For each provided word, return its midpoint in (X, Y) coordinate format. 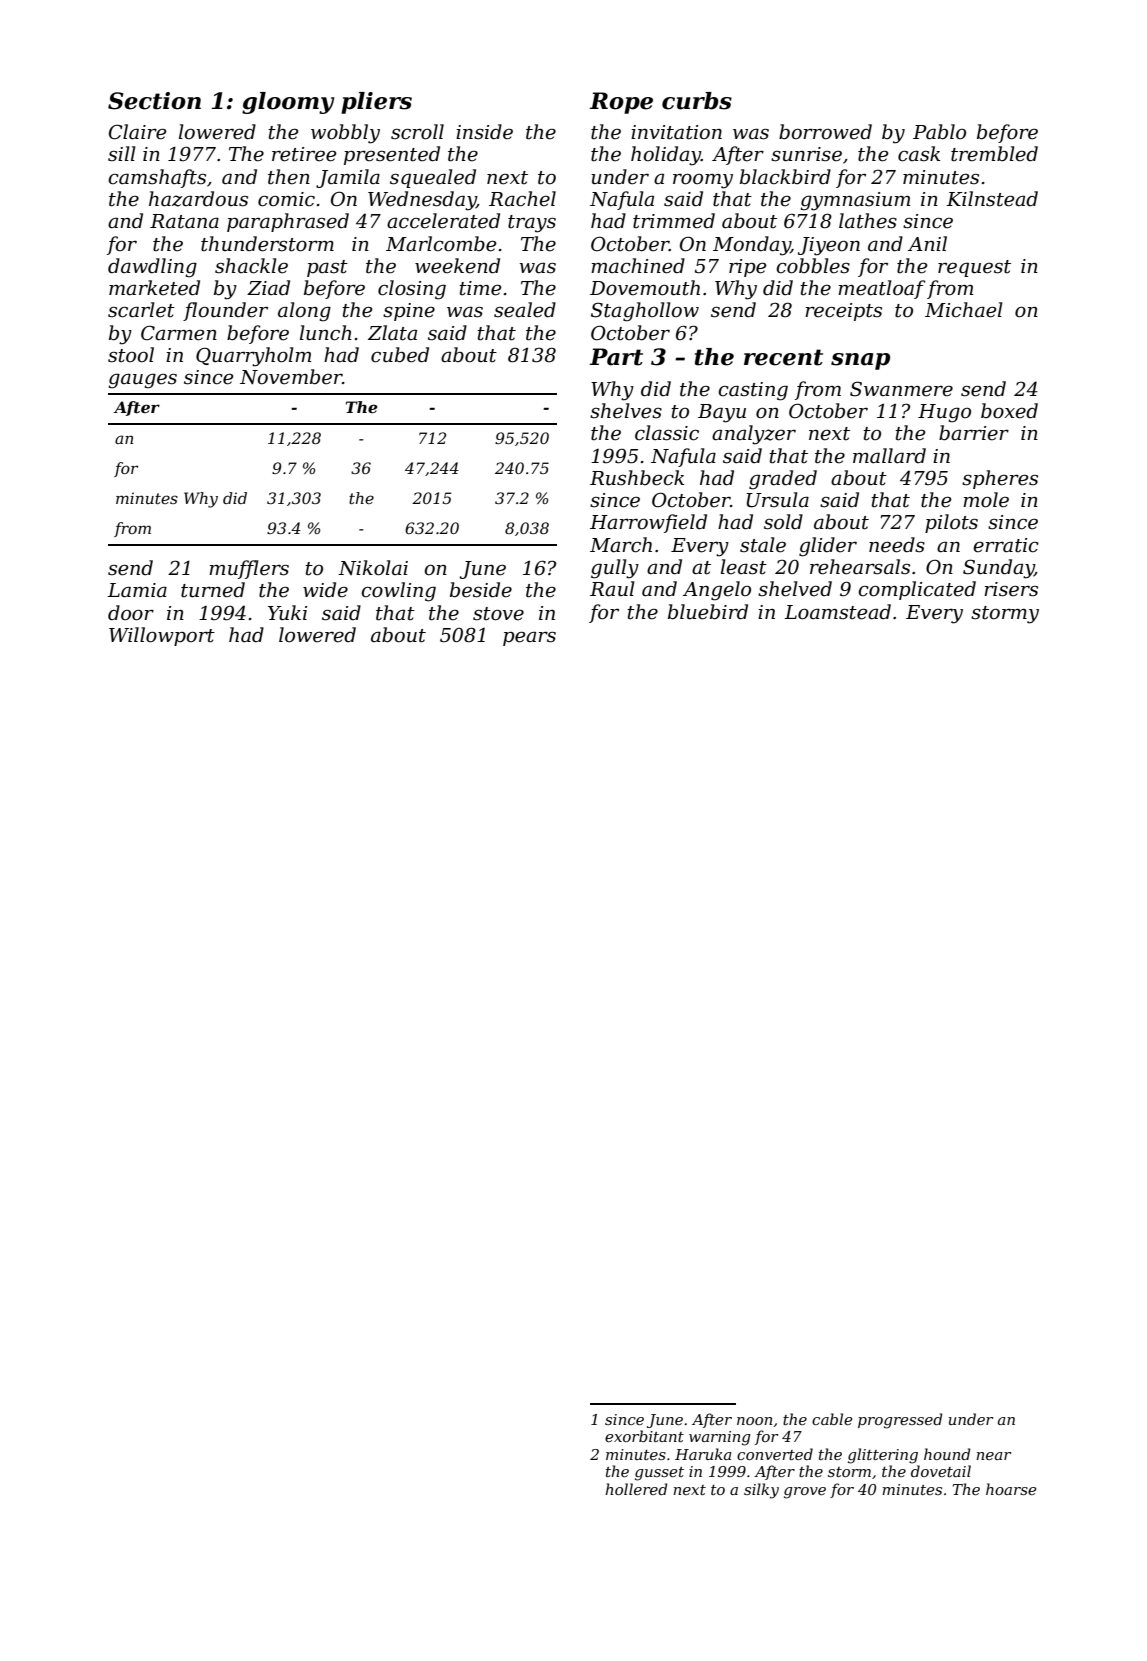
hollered (636, 1489)
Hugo (944, 413)
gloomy (288, 103)
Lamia (137, 590)
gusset (659, 1474)
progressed (900, 1421)
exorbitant (644, 1436)
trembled (994, 154)
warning (720, 1438)
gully (615, 569)
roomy (703, 181)
